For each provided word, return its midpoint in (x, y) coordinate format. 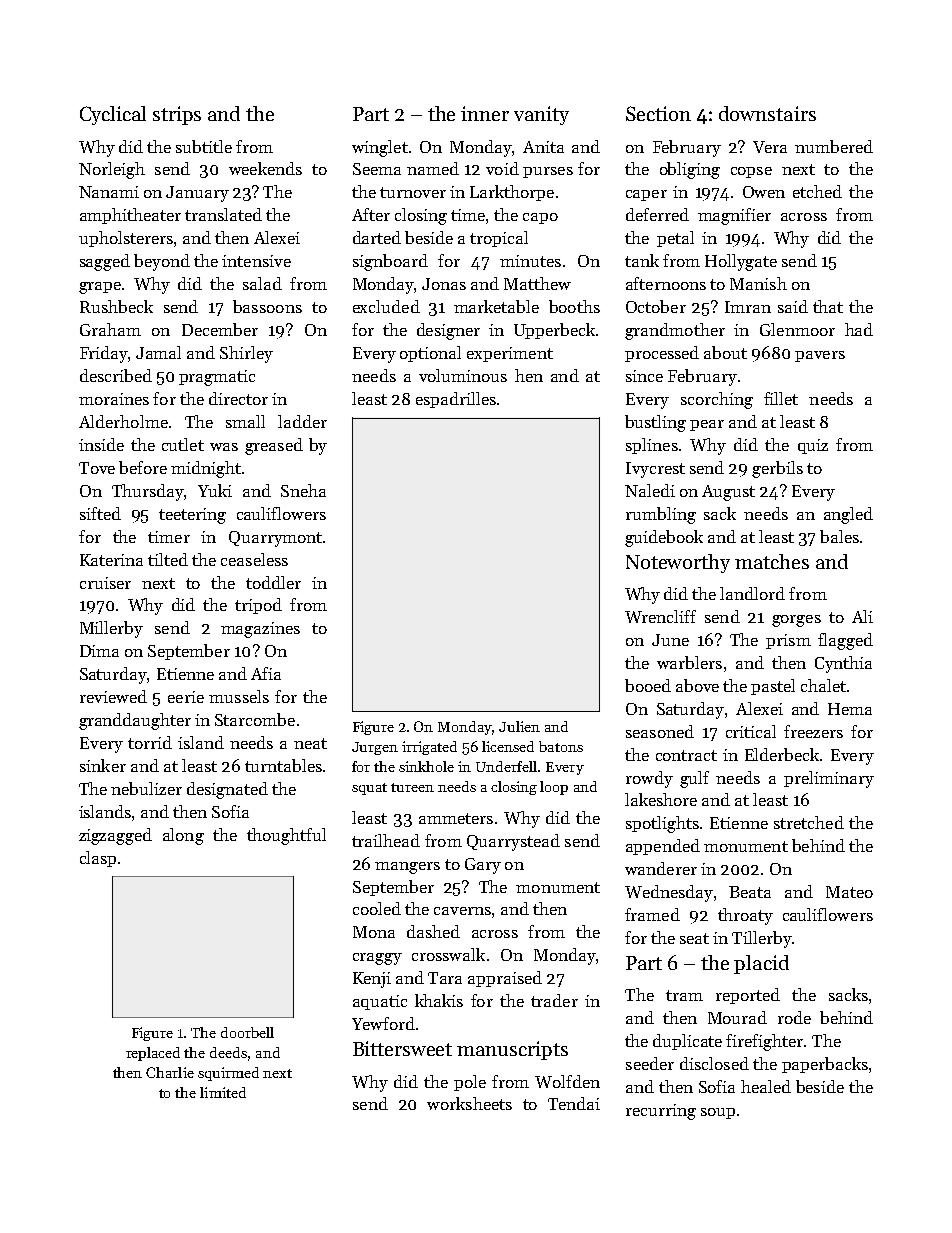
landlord (752, 593)
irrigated (429, 748)
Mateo (849, 892)
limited (223, 1092)
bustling (655, 423)
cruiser (105, 583)
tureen (412, 787)
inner (485, 113)
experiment (510, 354)
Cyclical (113, 115)
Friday (104, 354)
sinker (103, 765)
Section (658, 113)
